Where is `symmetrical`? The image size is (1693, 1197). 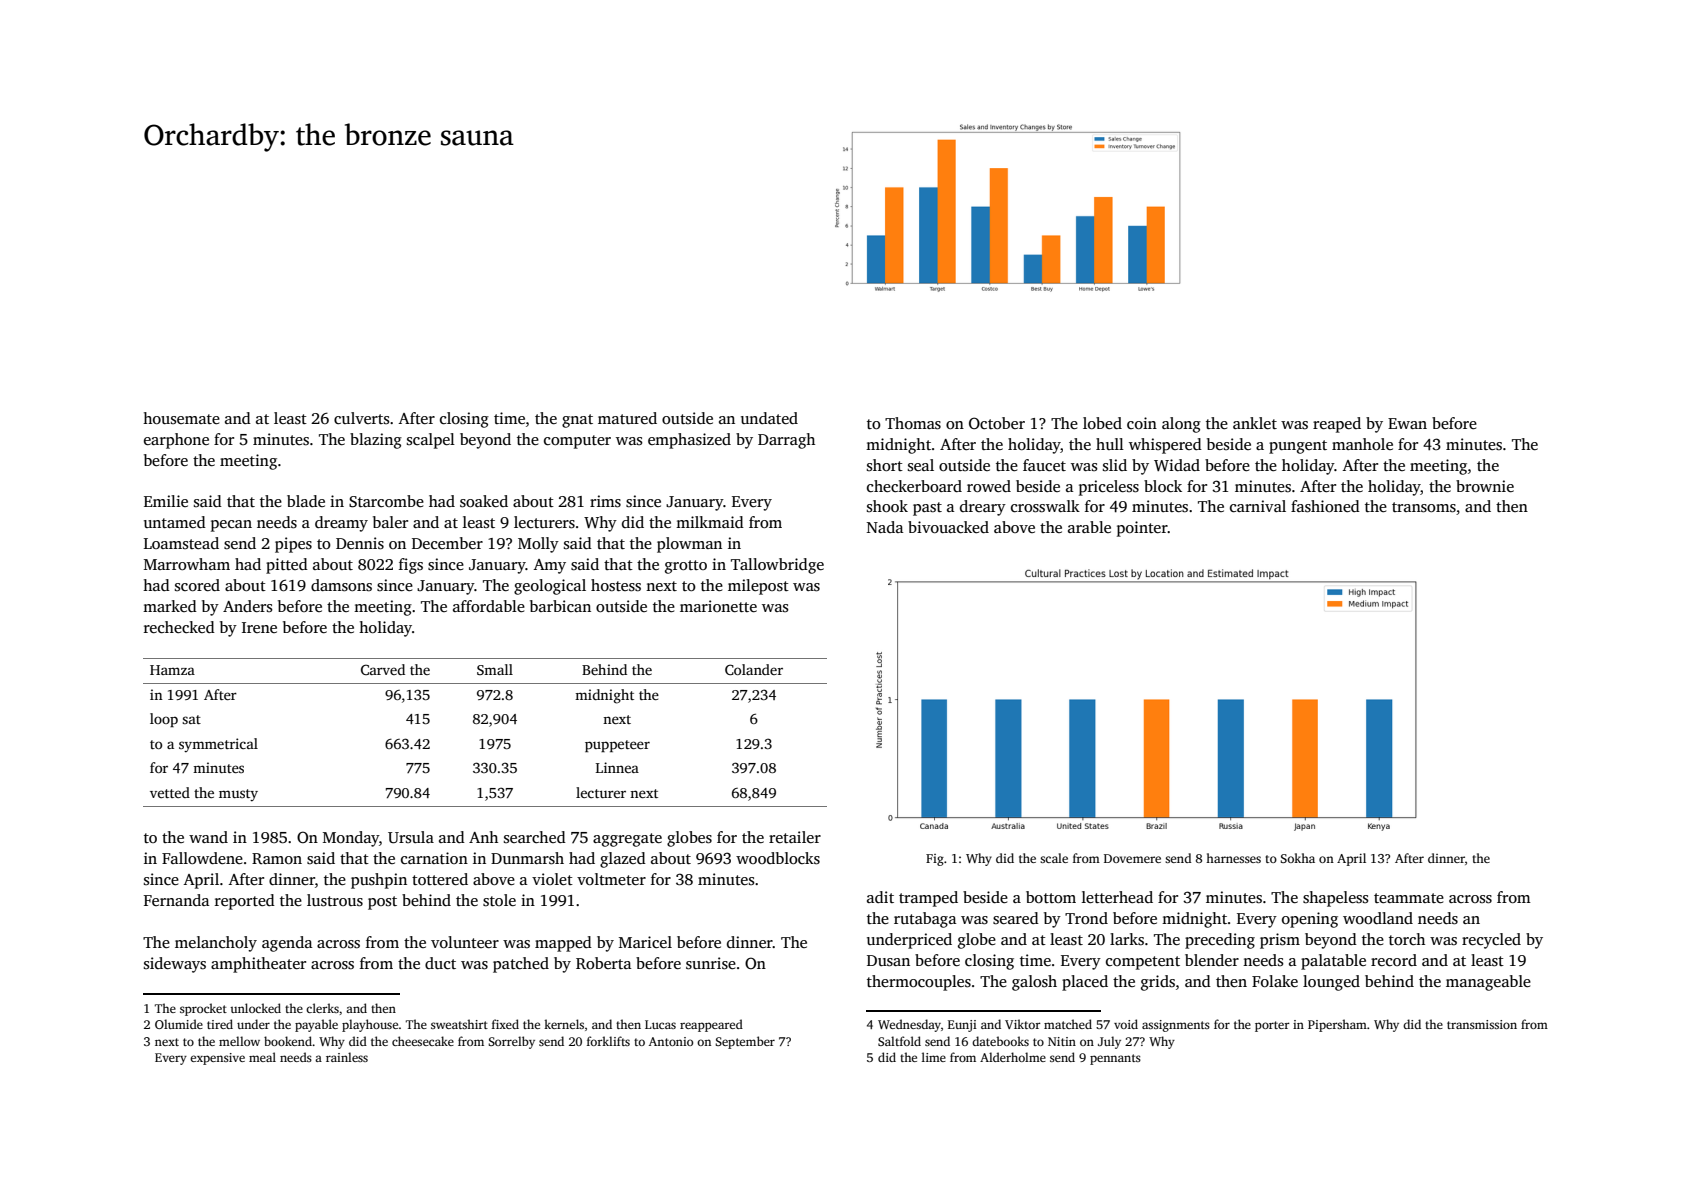
symmetrical is located at coordinates (218, 745).
